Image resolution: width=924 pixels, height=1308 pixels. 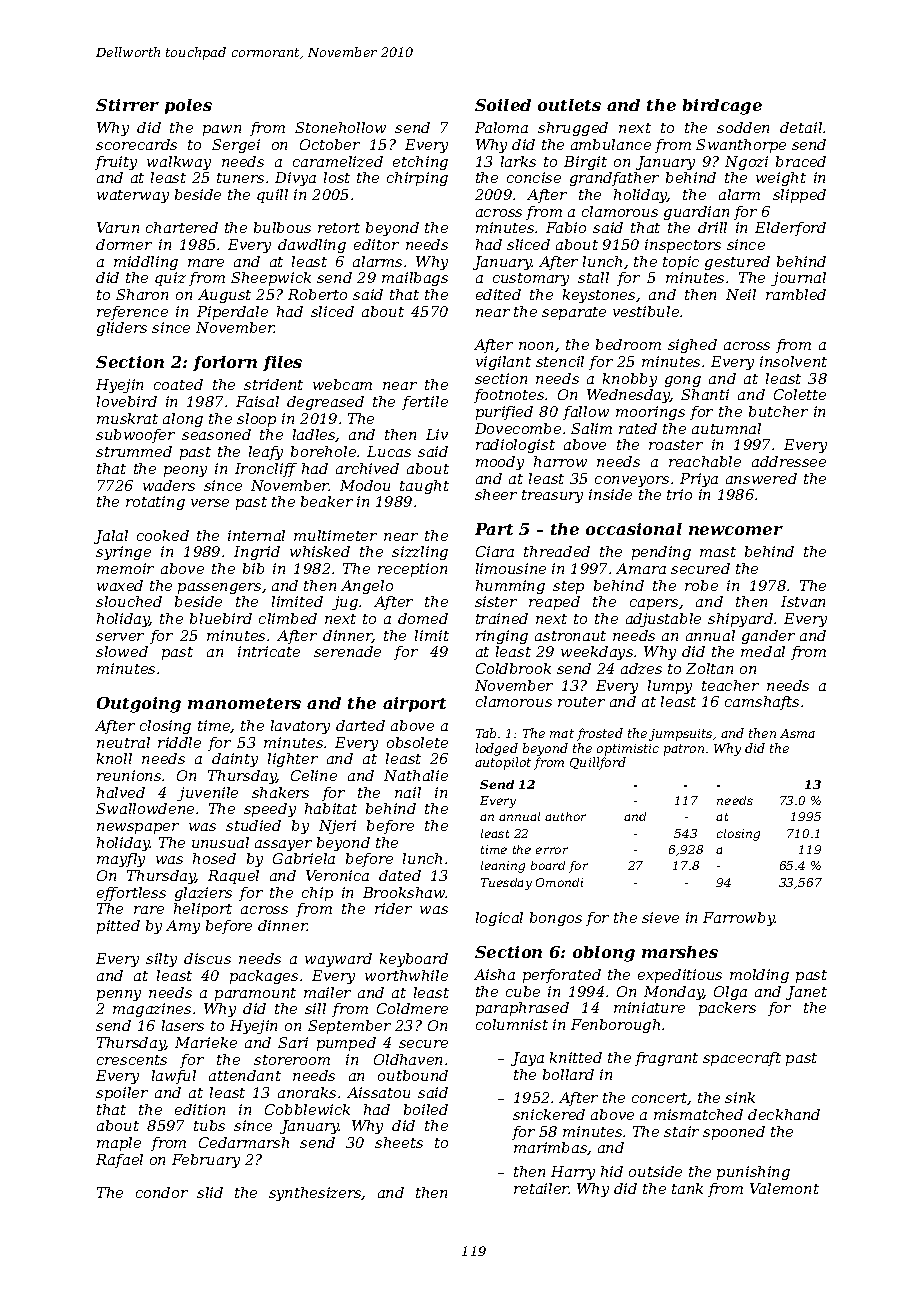 I want to click on reference, so click(x=132, y=313).
